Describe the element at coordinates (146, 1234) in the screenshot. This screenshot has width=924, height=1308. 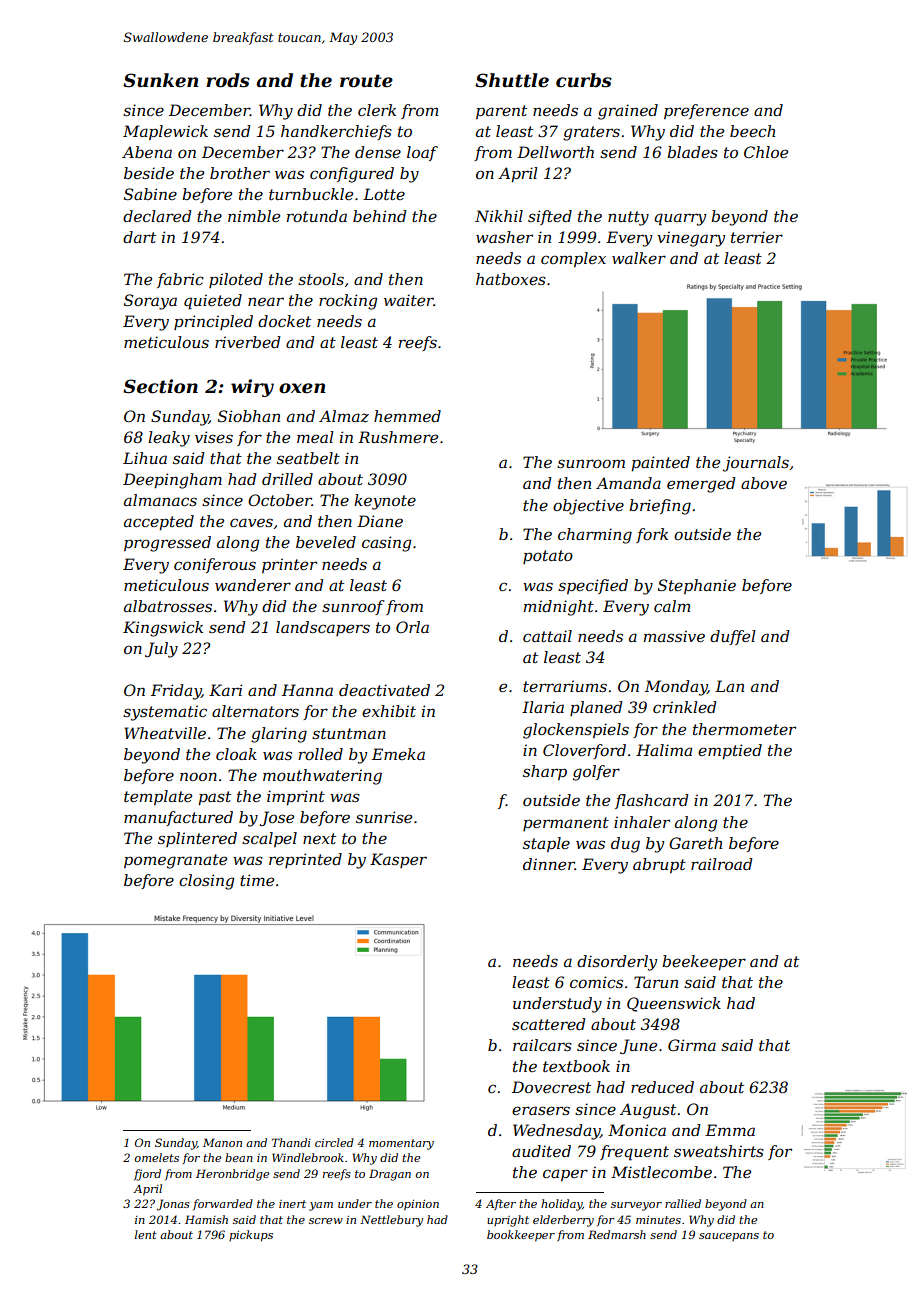
I see `lent` at that location.
